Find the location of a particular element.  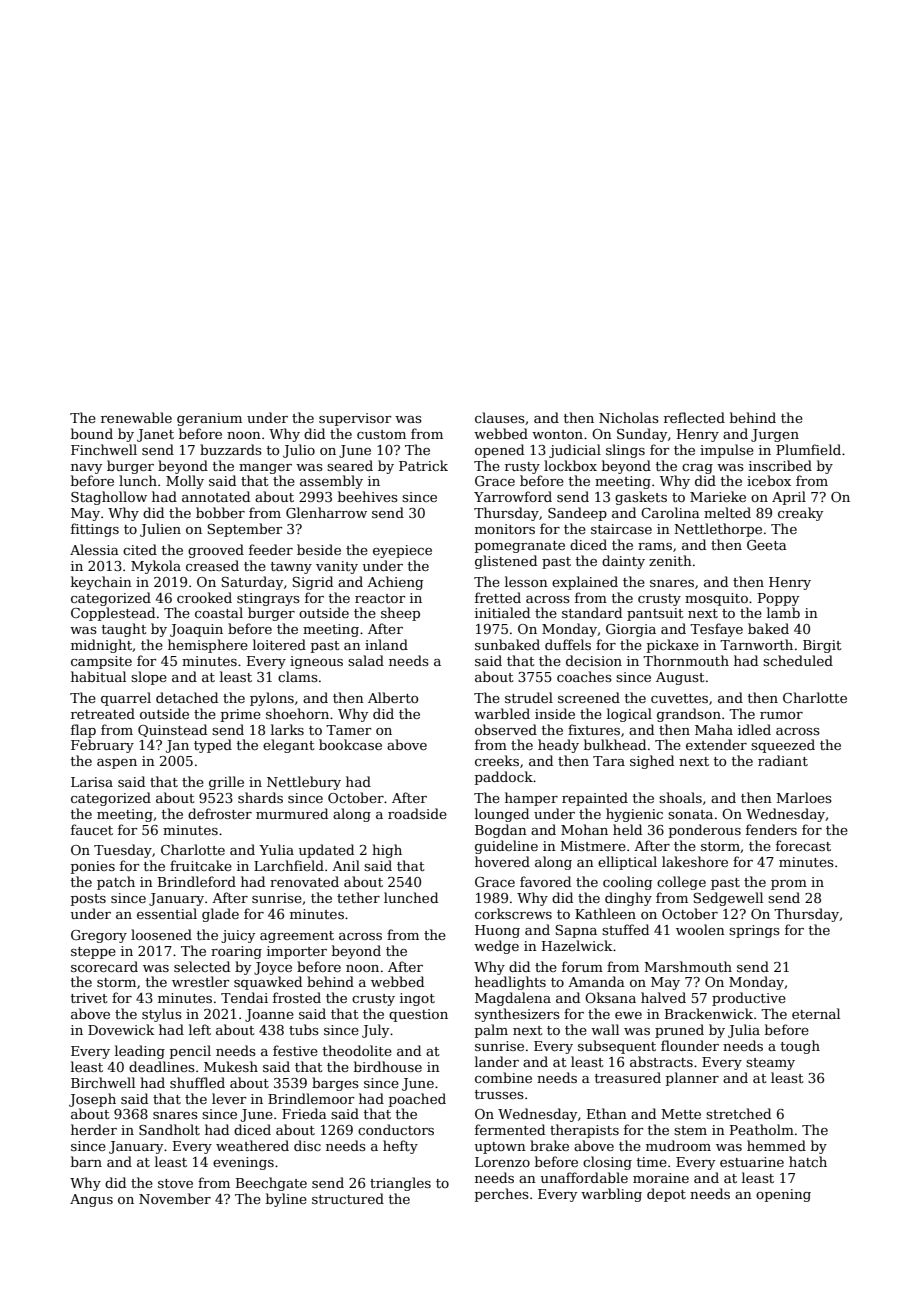

renewable is located at coordinates (136, 417).
